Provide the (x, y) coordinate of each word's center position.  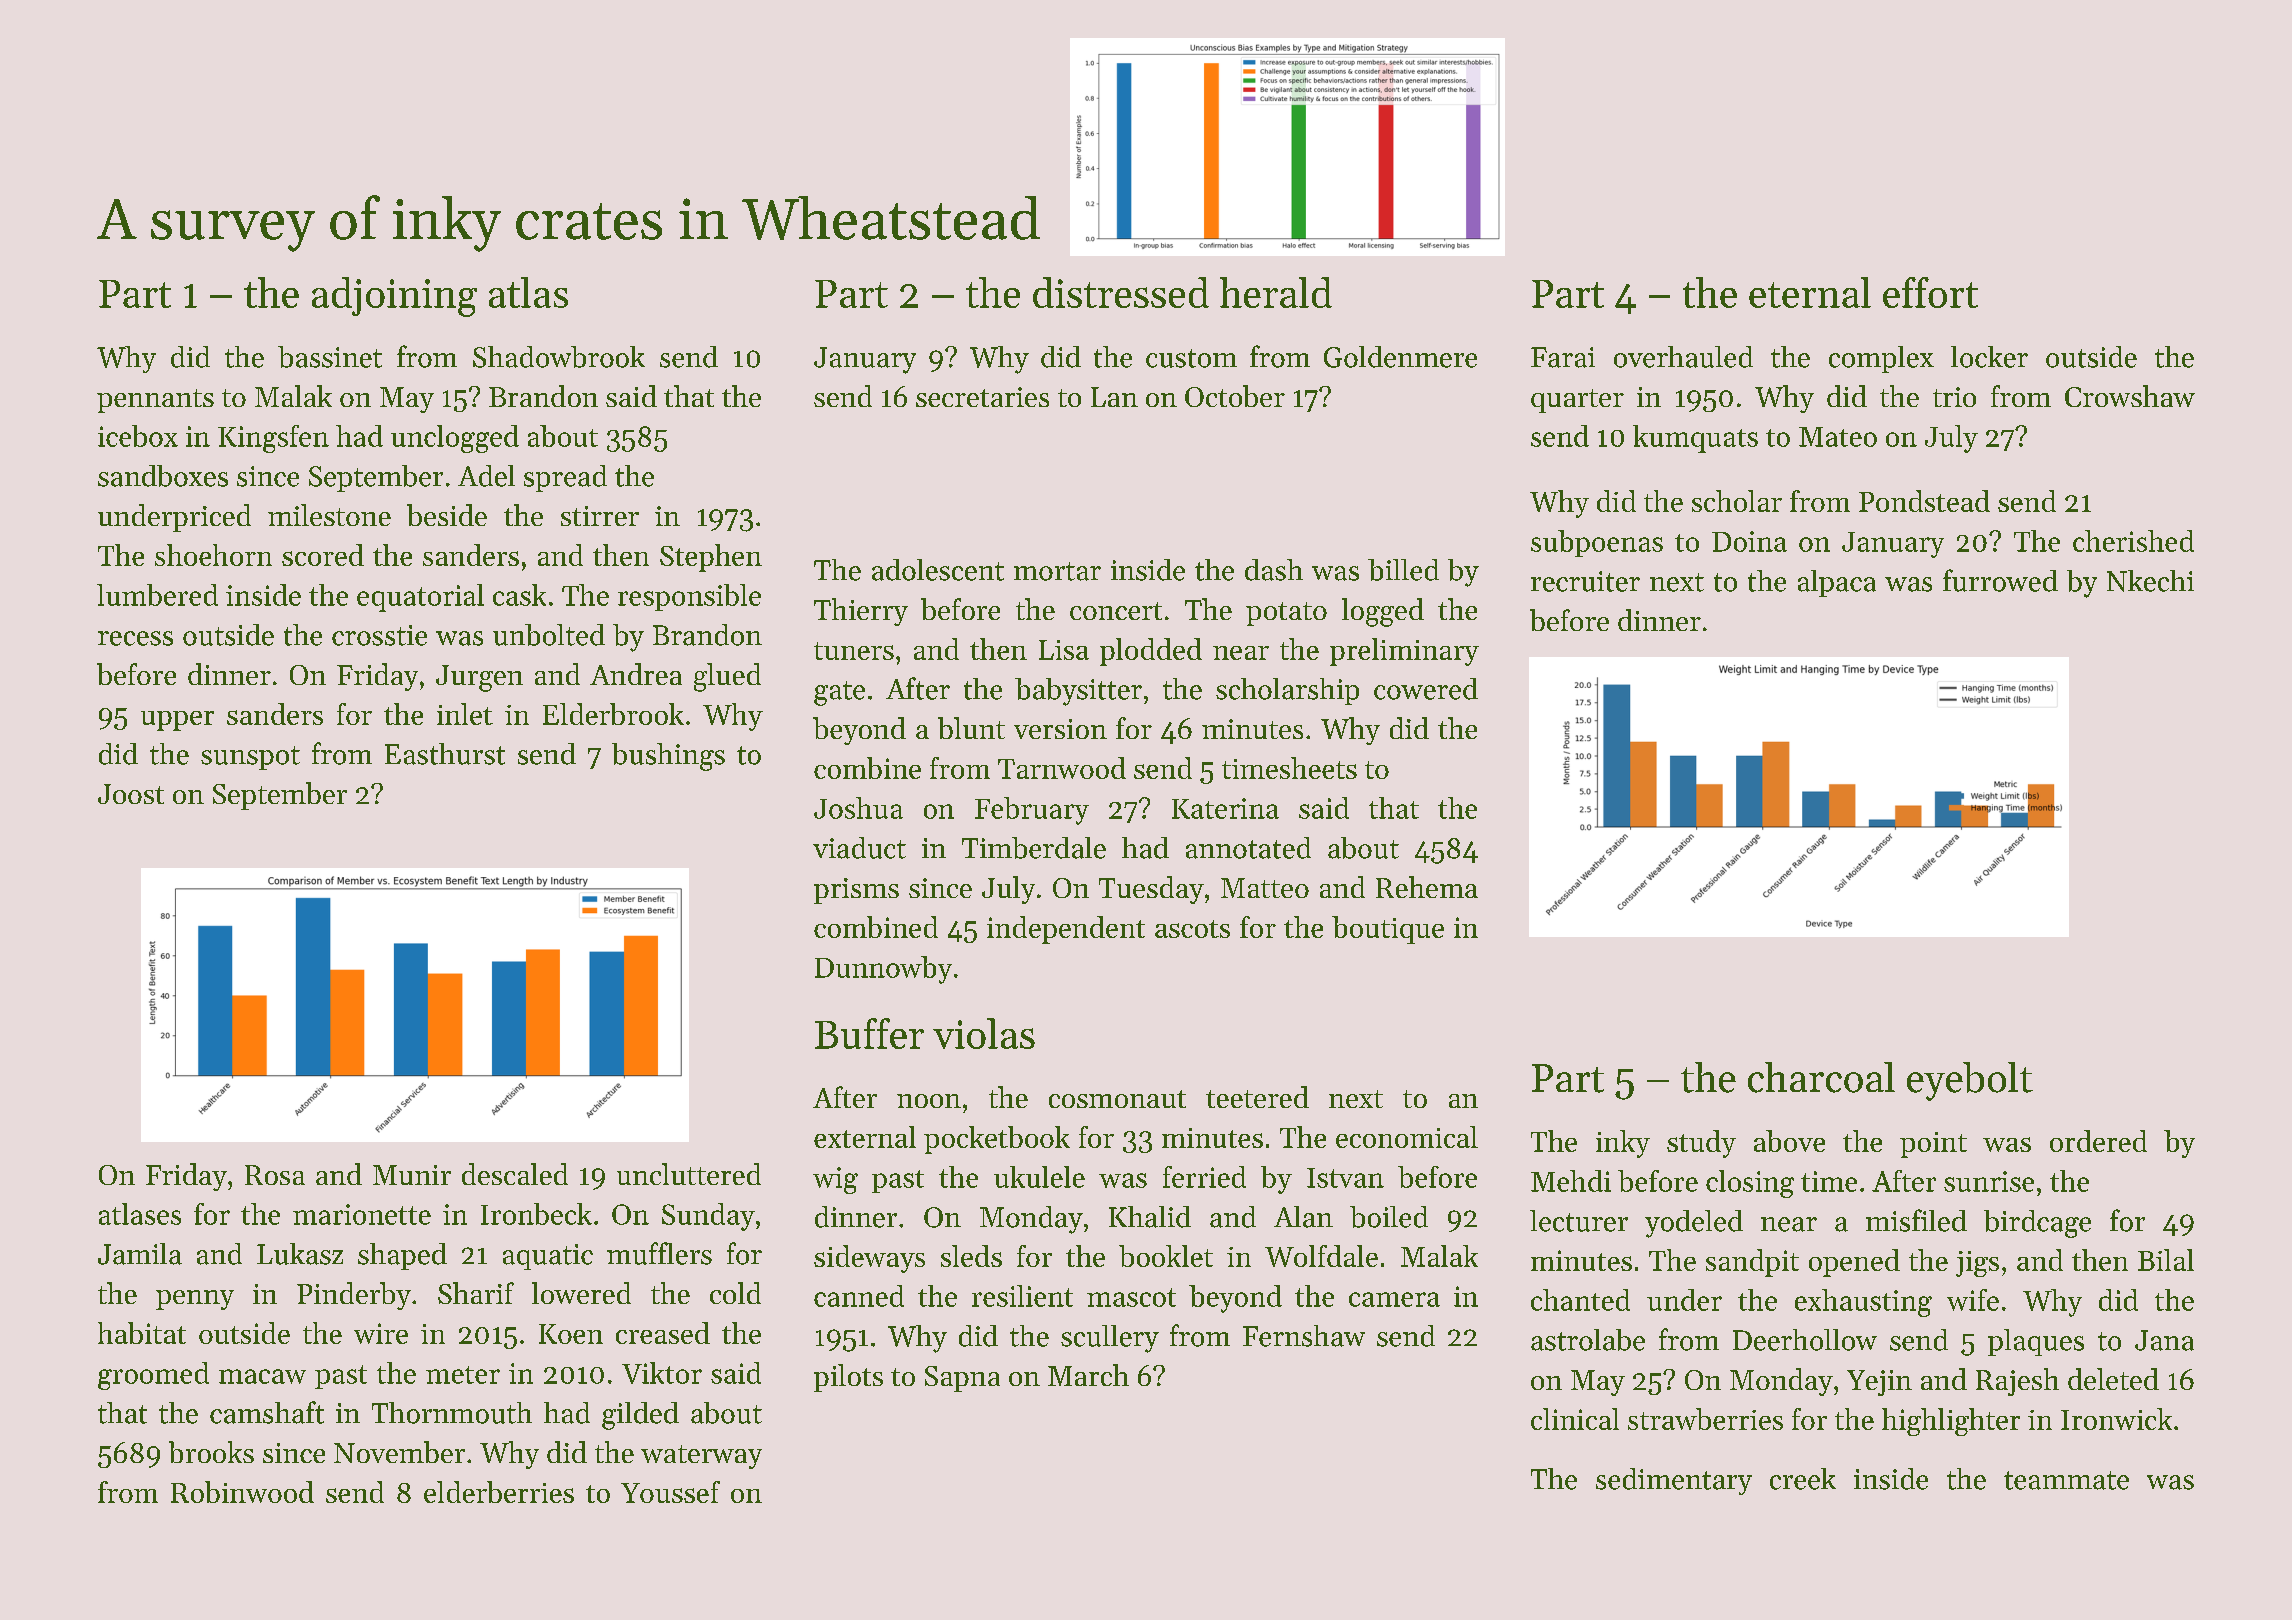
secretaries (982, 397)
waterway (701, 1457)
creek (1803, 1479)
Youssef (670, 1492)
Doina (1749, 541)
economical (1407, 1137)
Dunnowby (883, 970)
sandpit (1752, 1263)
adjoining (394, 297)
